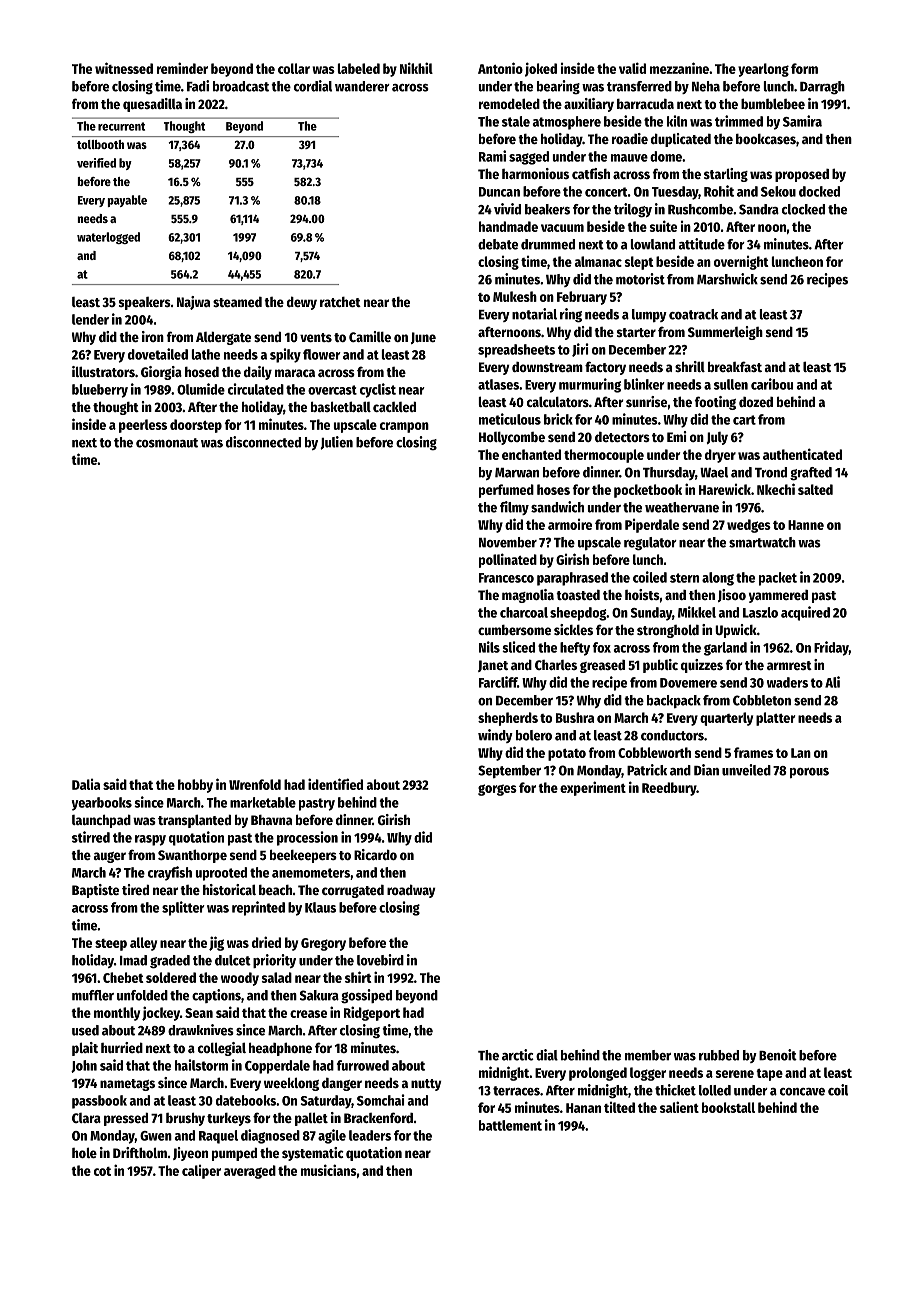  I want to click on identified, so click(335, 784).
